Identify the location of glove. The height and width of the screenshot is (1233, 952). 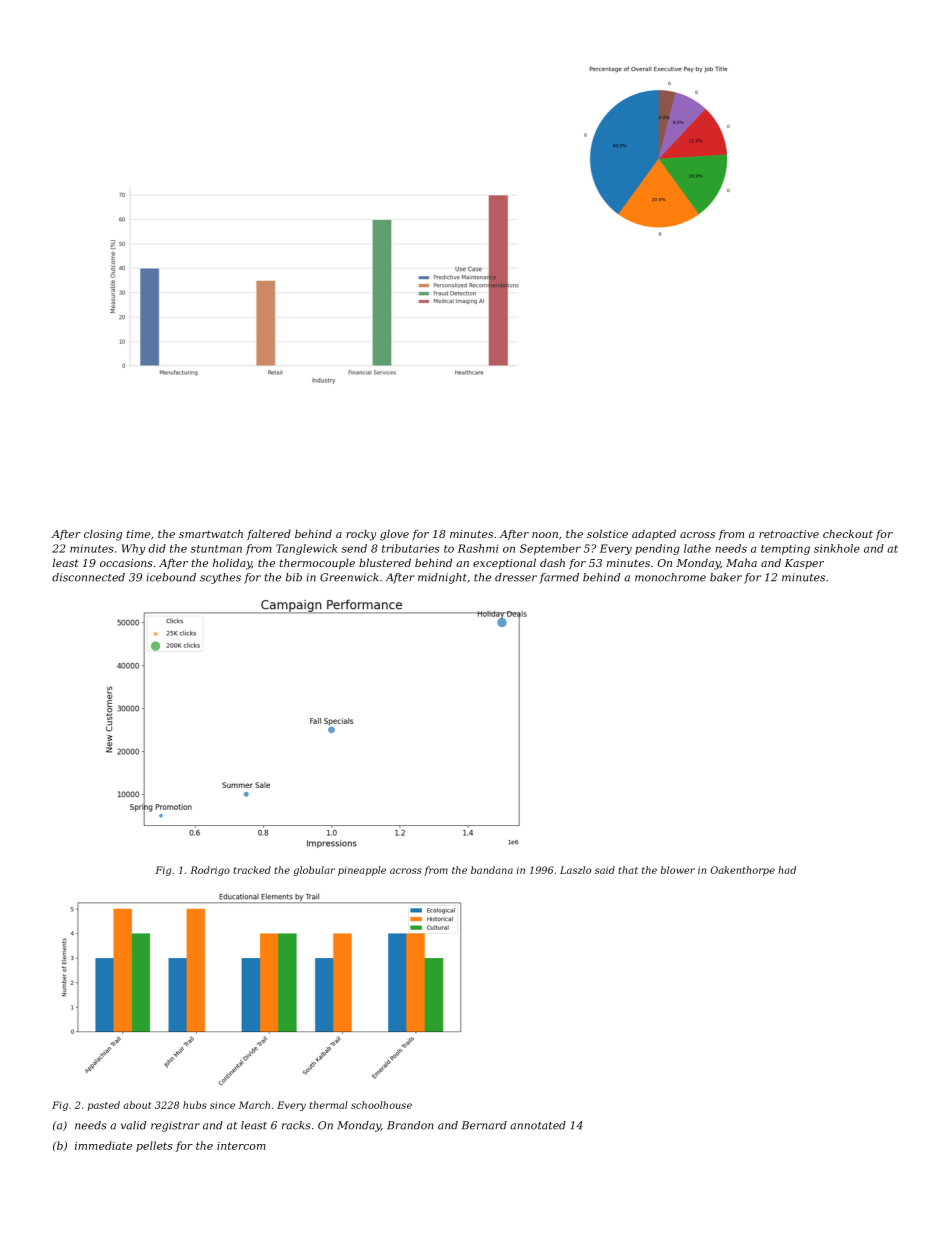
(394, 535).
